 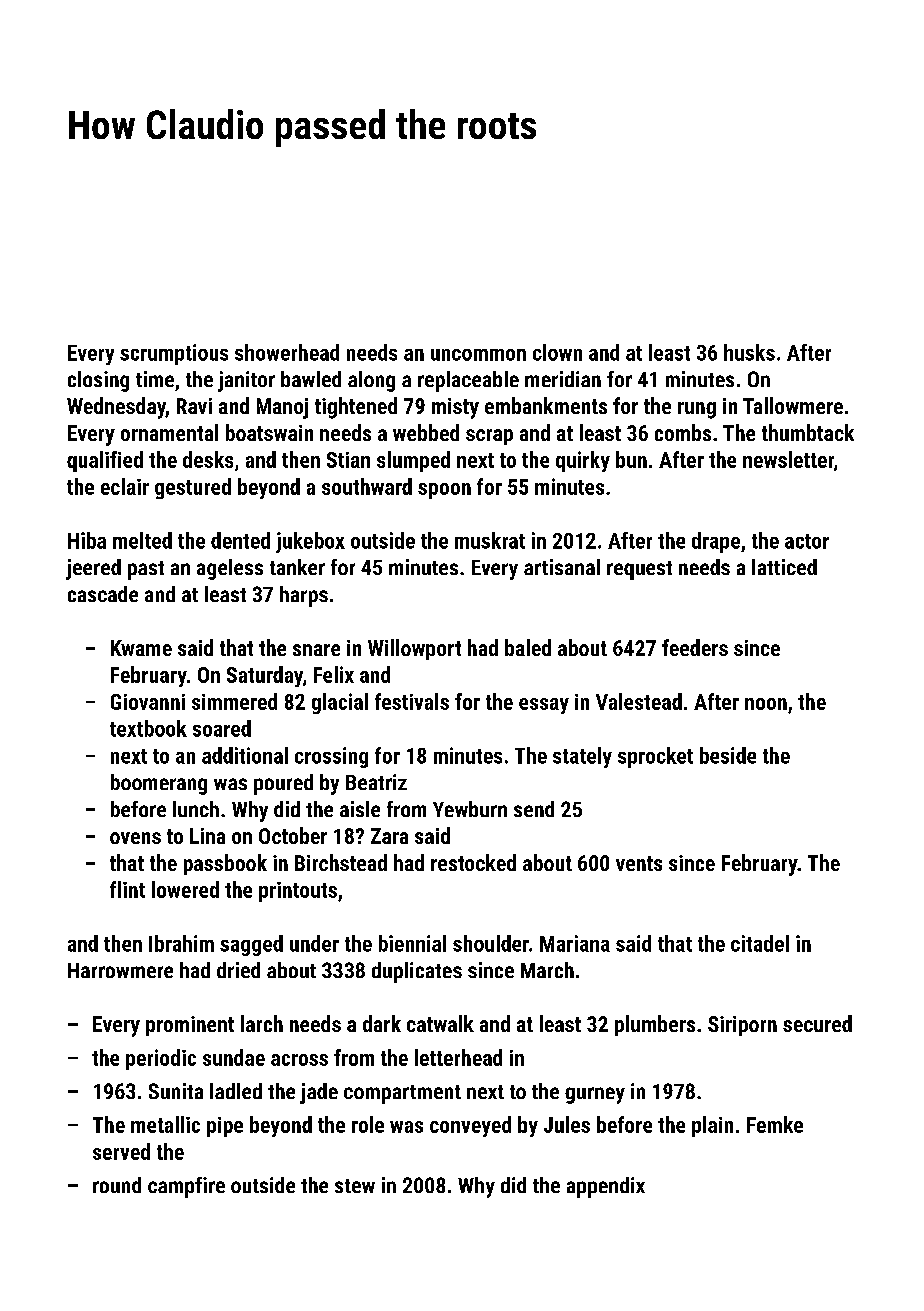 I want to click on simmered, so click(x=234, y=701).
